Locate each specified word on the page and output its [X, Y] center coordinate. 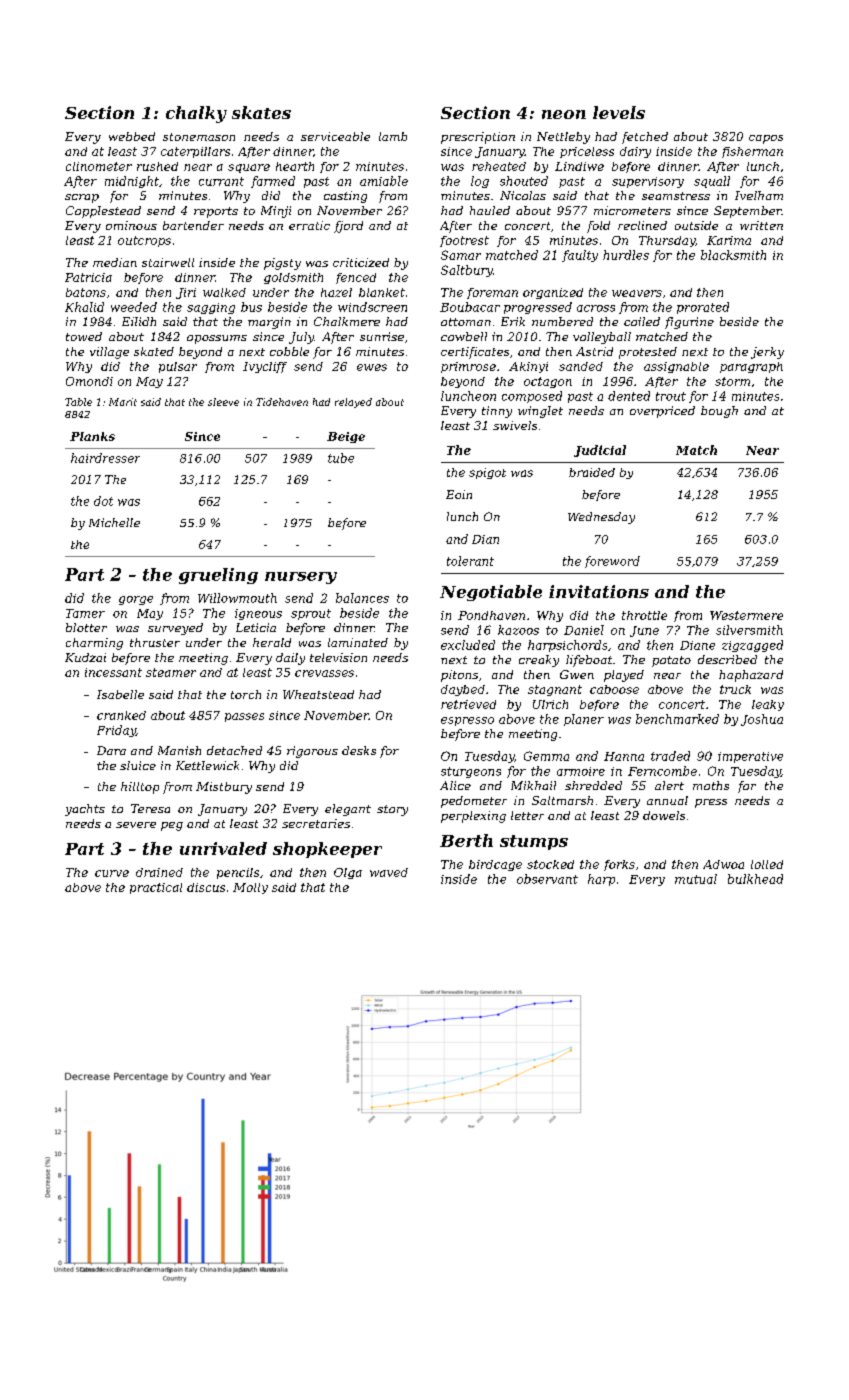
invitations [599, 591]
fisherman [752, 152]
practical [156, 888]
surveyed [175, 629]
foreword [612, 562]
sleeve [223, 402]
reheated [499, 166]
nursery [301, 578]
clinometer [99, 166]
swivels [515, 425]
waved [389, 872]
